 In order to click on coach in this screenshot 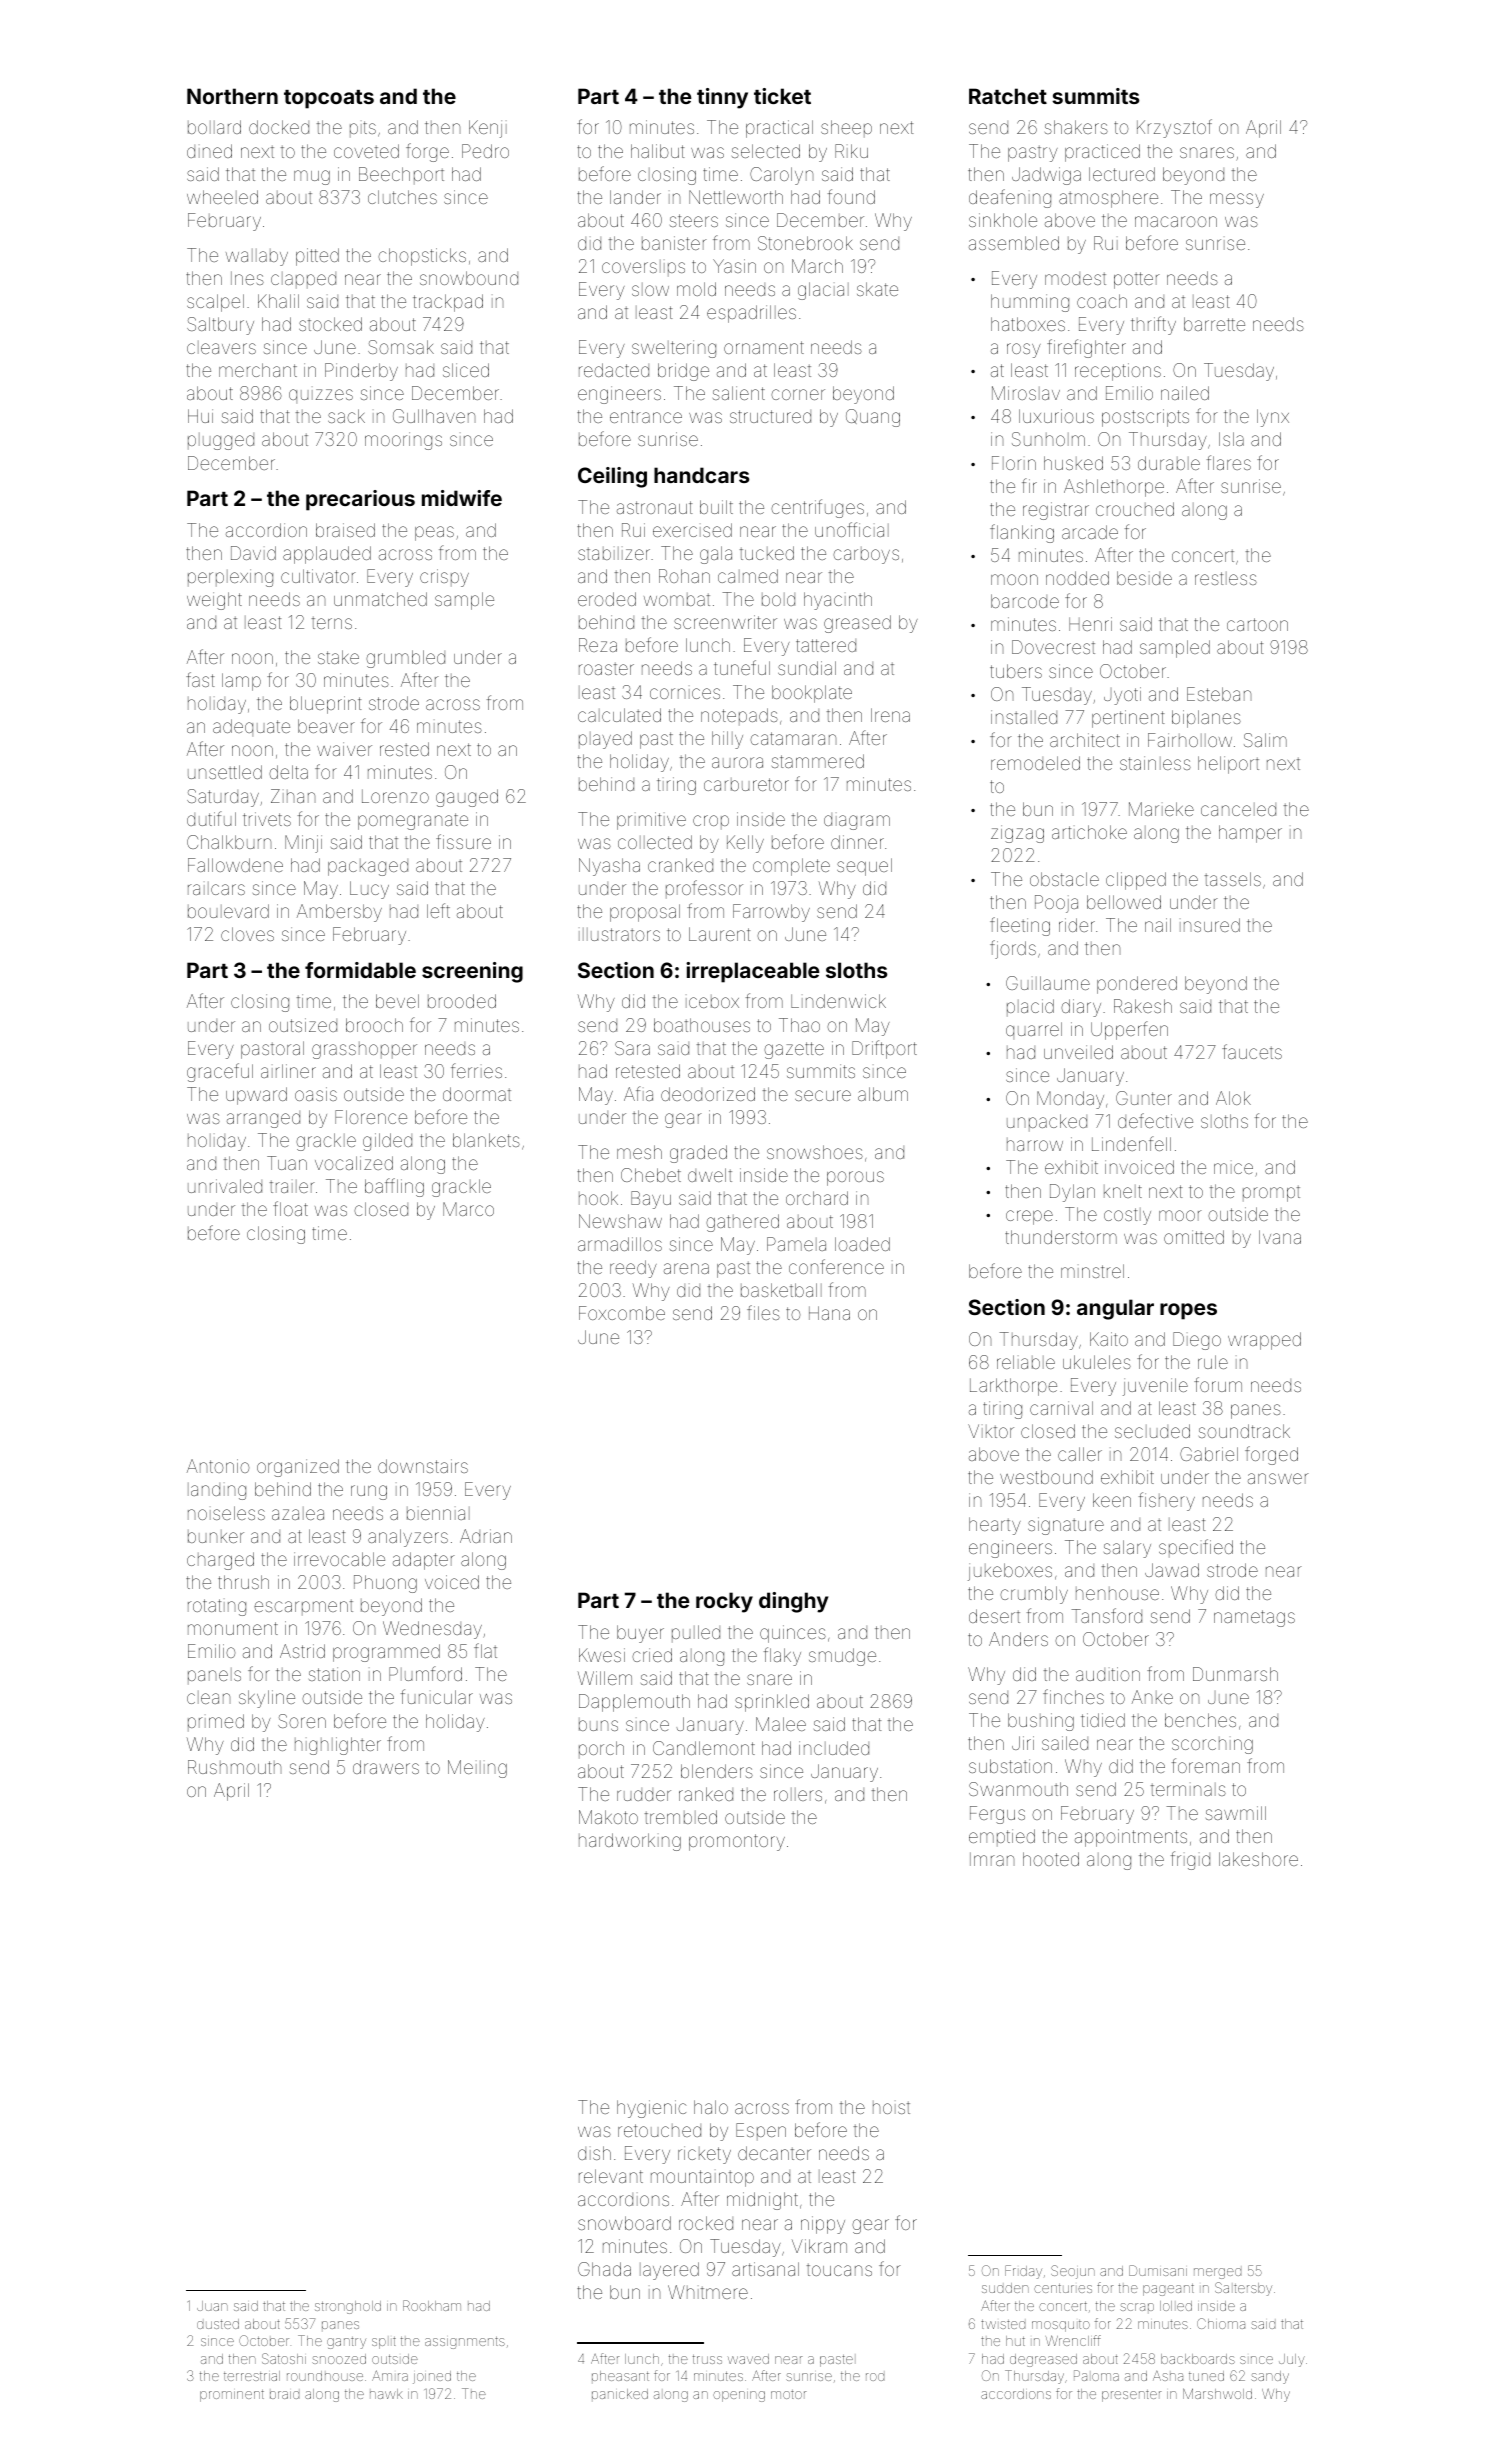, I will do `click(1102, 301)`.
